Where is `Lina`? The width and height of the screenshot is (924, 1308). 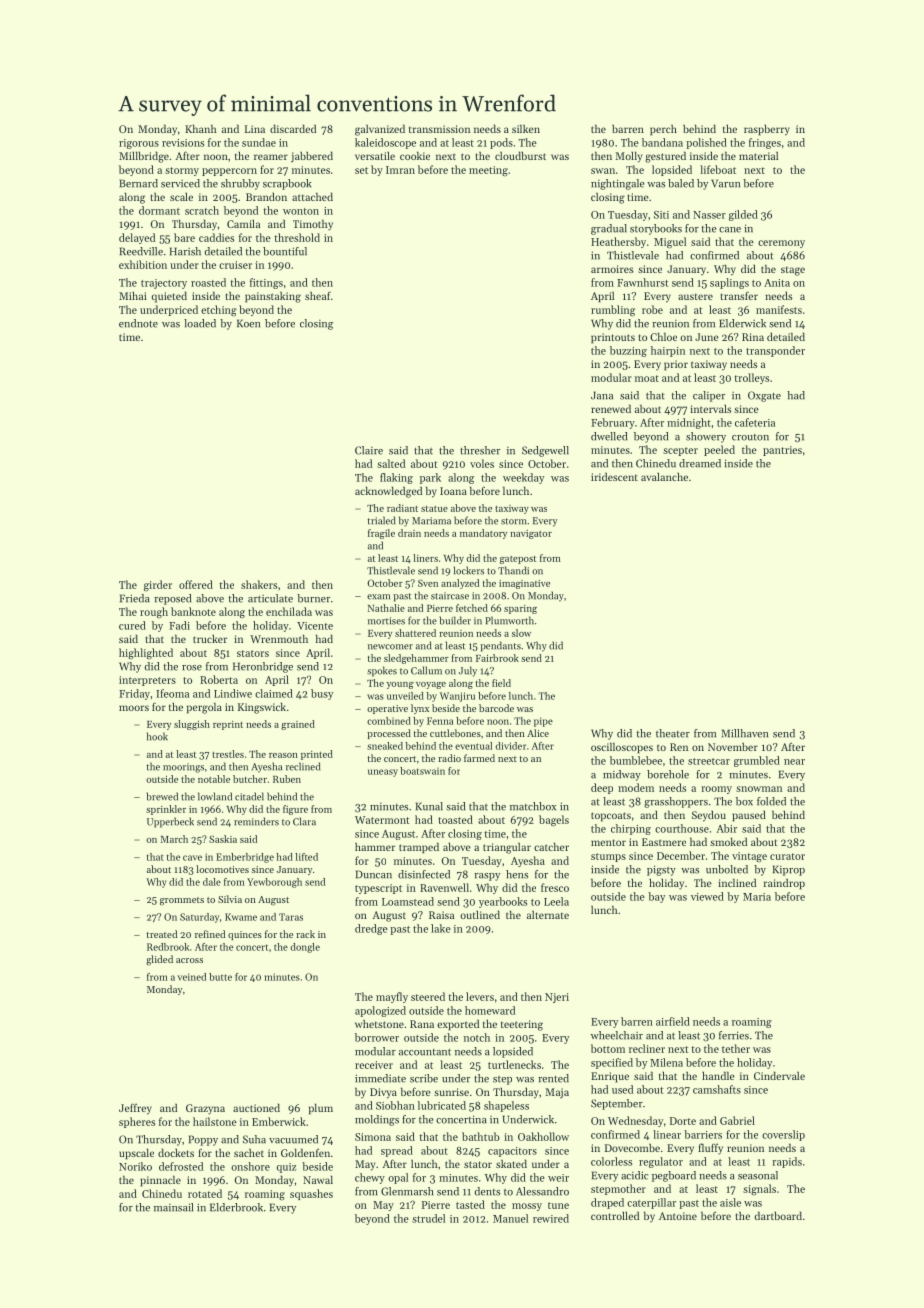
Lina is located at coordinates (255, 129).
